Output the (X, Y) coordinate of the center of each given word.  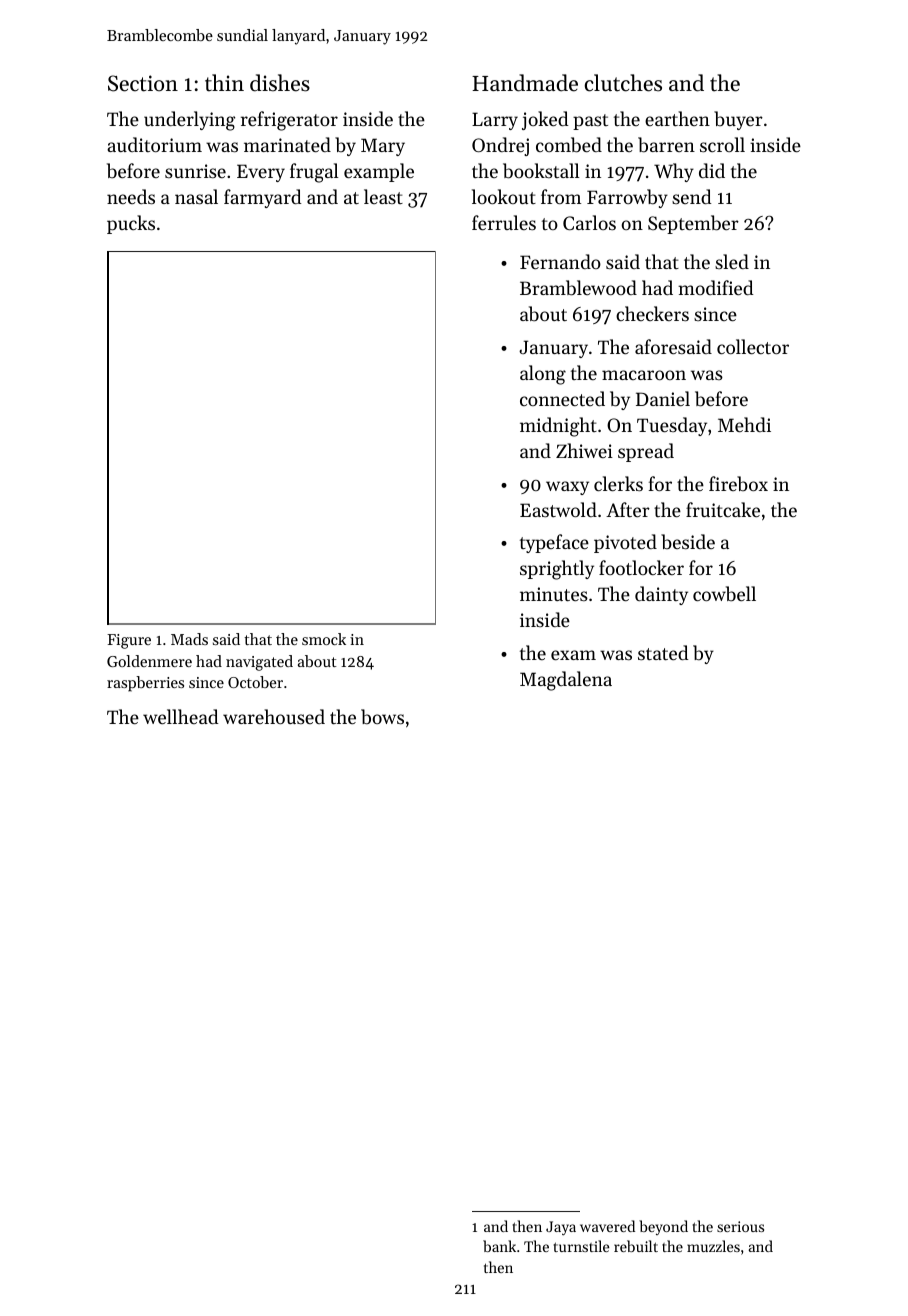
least (383, 196)
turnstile (581, 1246)
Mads (189, 639)
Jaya (561, 1228)
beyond (663, 1227)
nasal (196, 196)
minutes (554, 594)
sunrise (195, 171)
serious (740, 1226)
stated (663, 652)
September (693, 224)
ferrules (504, 222)
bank (499, 1246)
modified (716, 287)
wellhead (181, 716)
